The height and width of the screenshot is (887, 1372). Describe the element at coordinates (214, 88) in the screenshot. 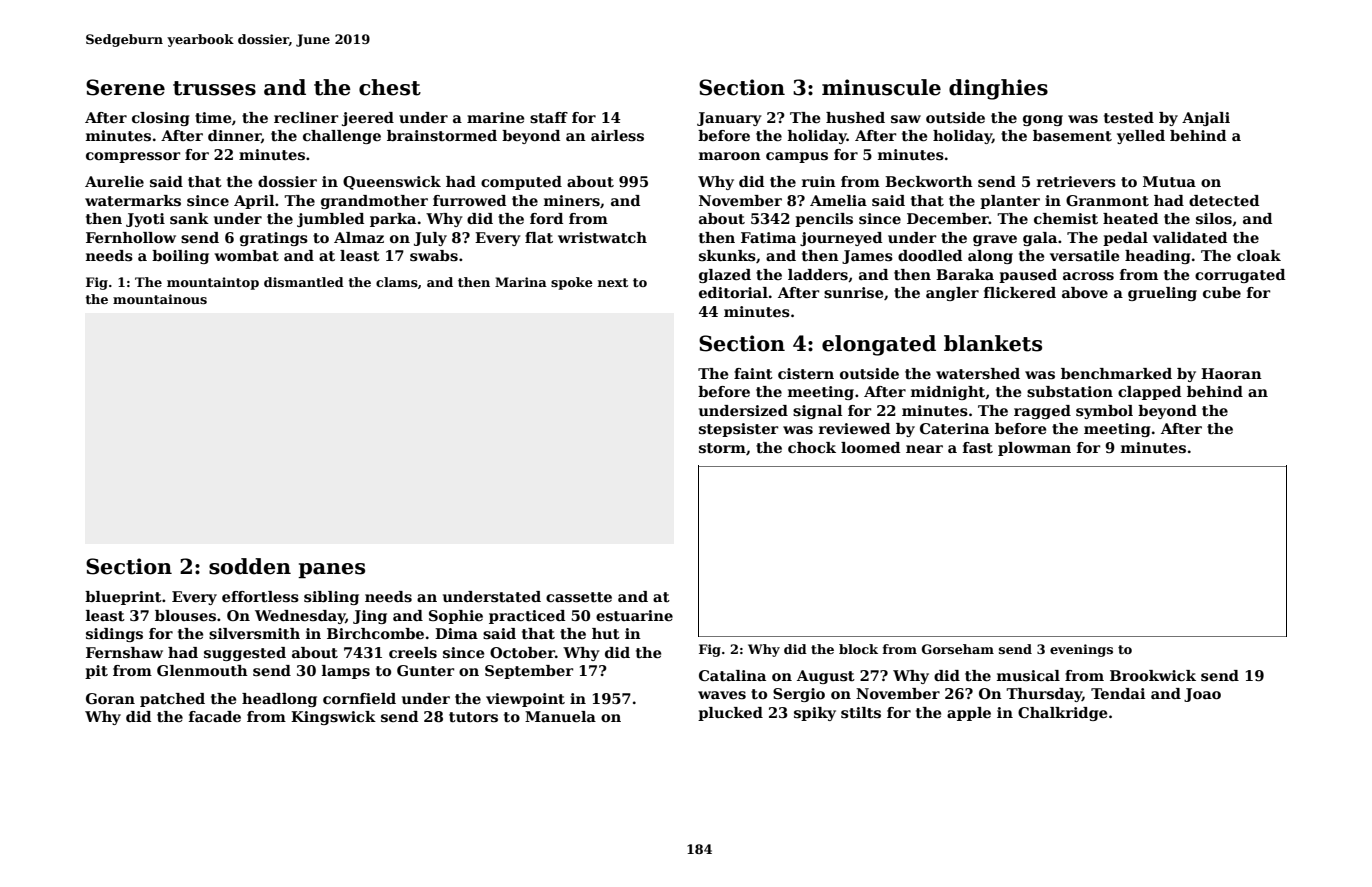

I see `trusses` at that location.
